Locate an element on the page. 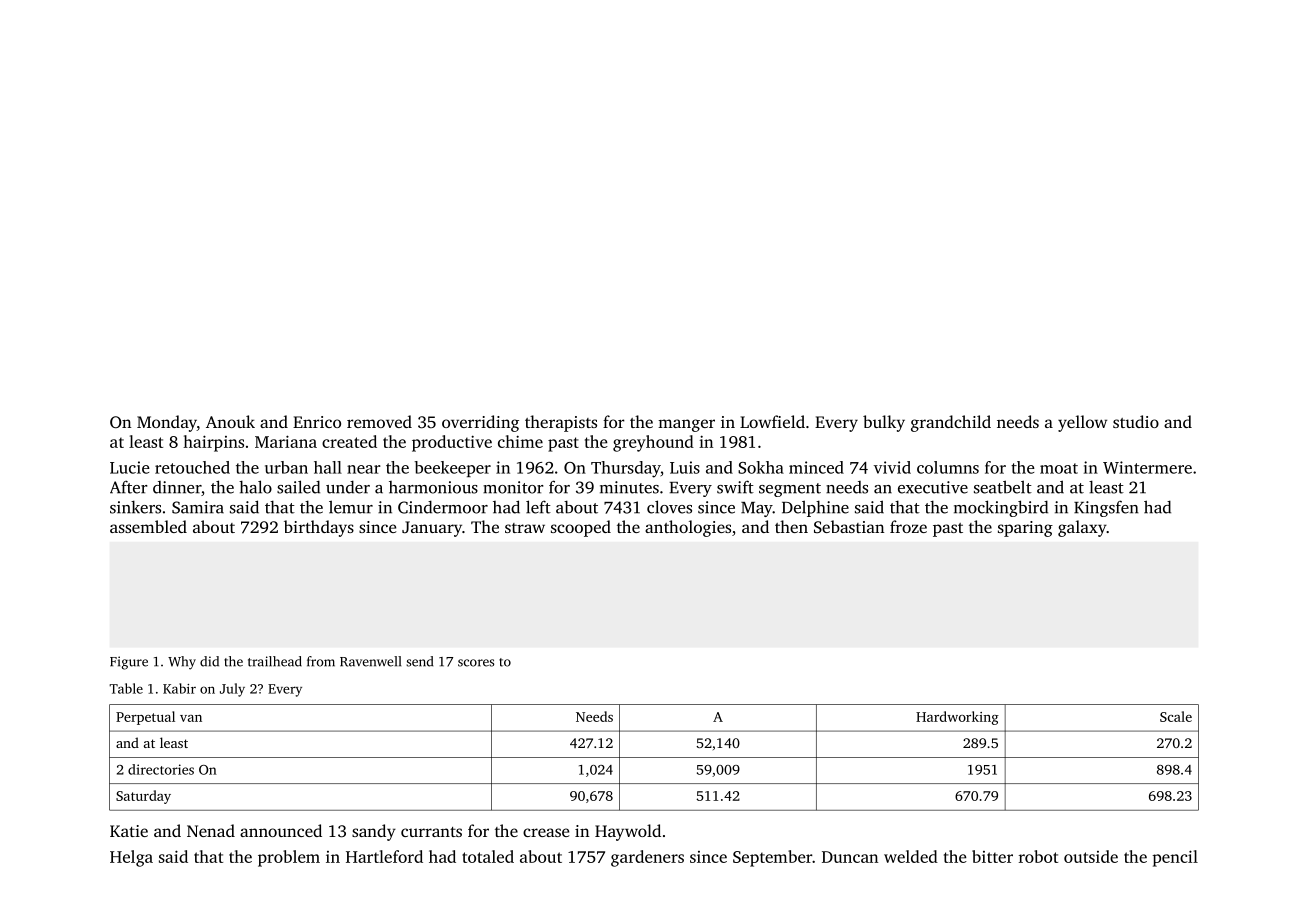 The image size is (1308, 924). directories is located at coordinates (161, 769).
